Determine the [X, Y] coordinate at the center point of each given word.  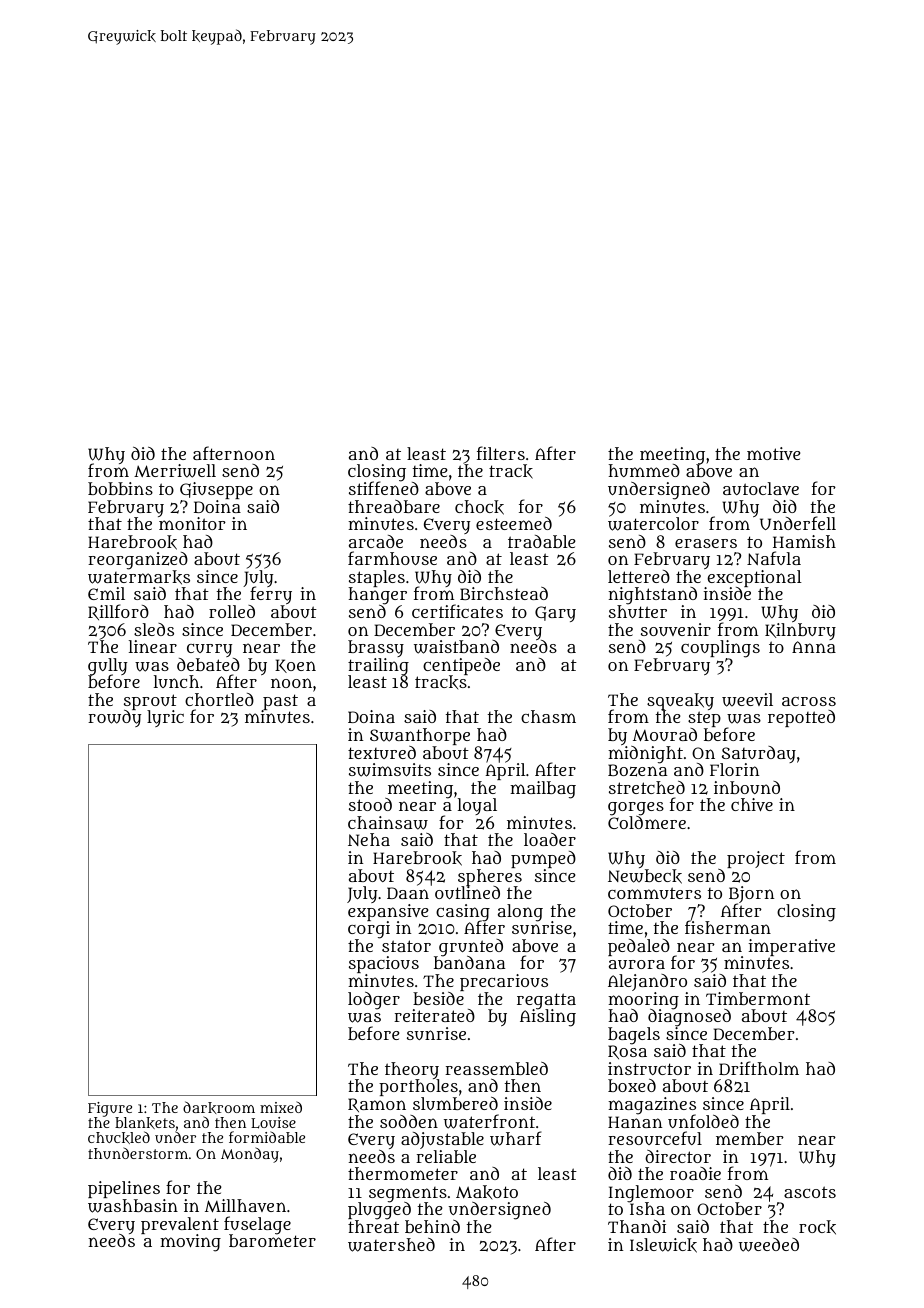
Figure [110, 1110]
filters [501, 453]
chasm [548, 716]
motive [773, 453]
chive [752, 804]
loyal [477, 807]
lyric [165, 718]
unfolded [703, 1121]
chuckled [119, 1137]
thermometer [403, 1173]
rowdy [114, 719]
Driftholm [759, 1068]
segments [408, 1195]
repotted [801, 718]
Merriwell [175, 471]
